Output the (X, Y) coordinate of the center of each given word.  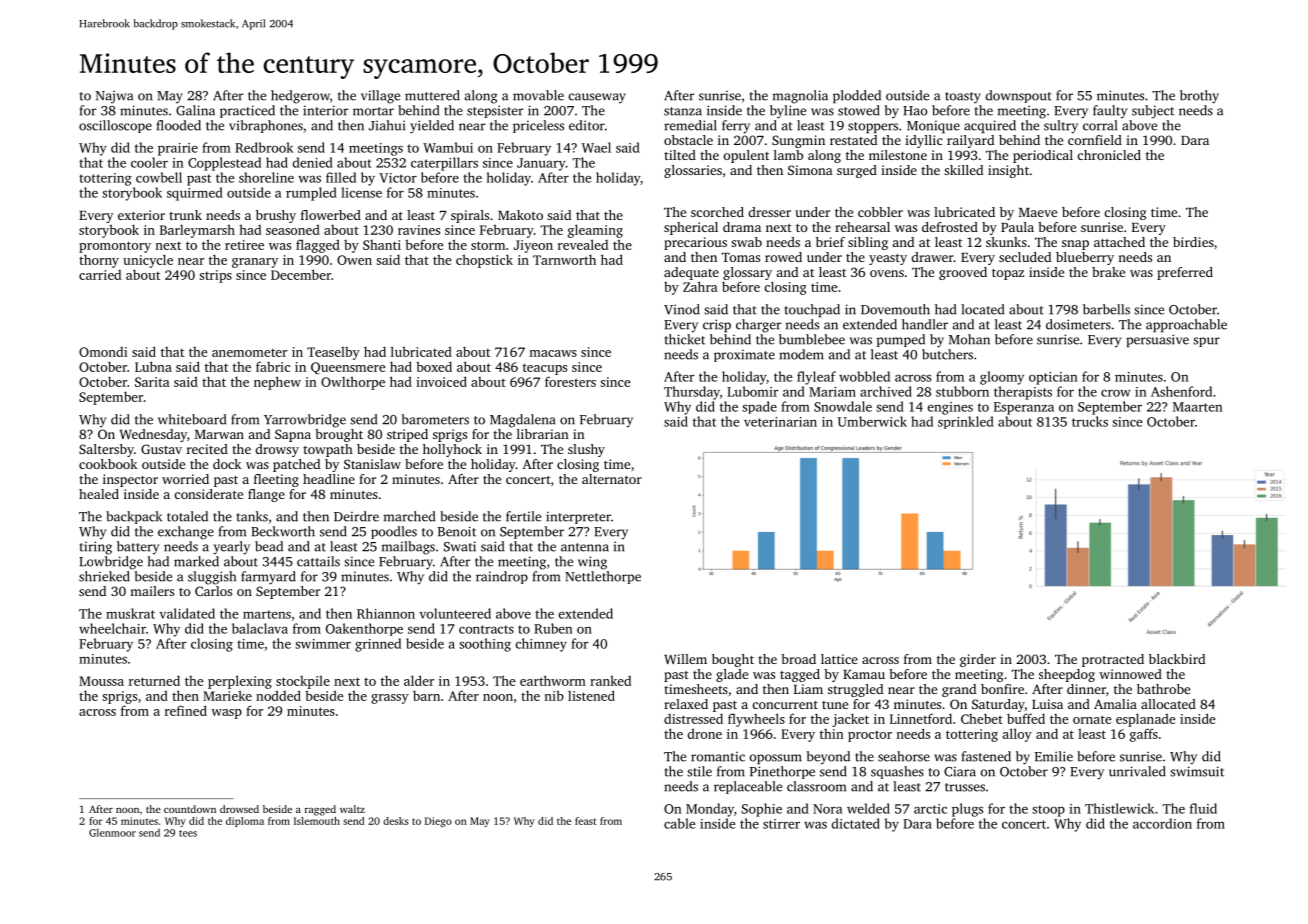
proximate (744, 355)
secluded (1025, 257)
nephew (277, 383)
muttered (432, 95)
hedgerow (300, 97)
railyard (970, 141)
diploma (245, 822)
